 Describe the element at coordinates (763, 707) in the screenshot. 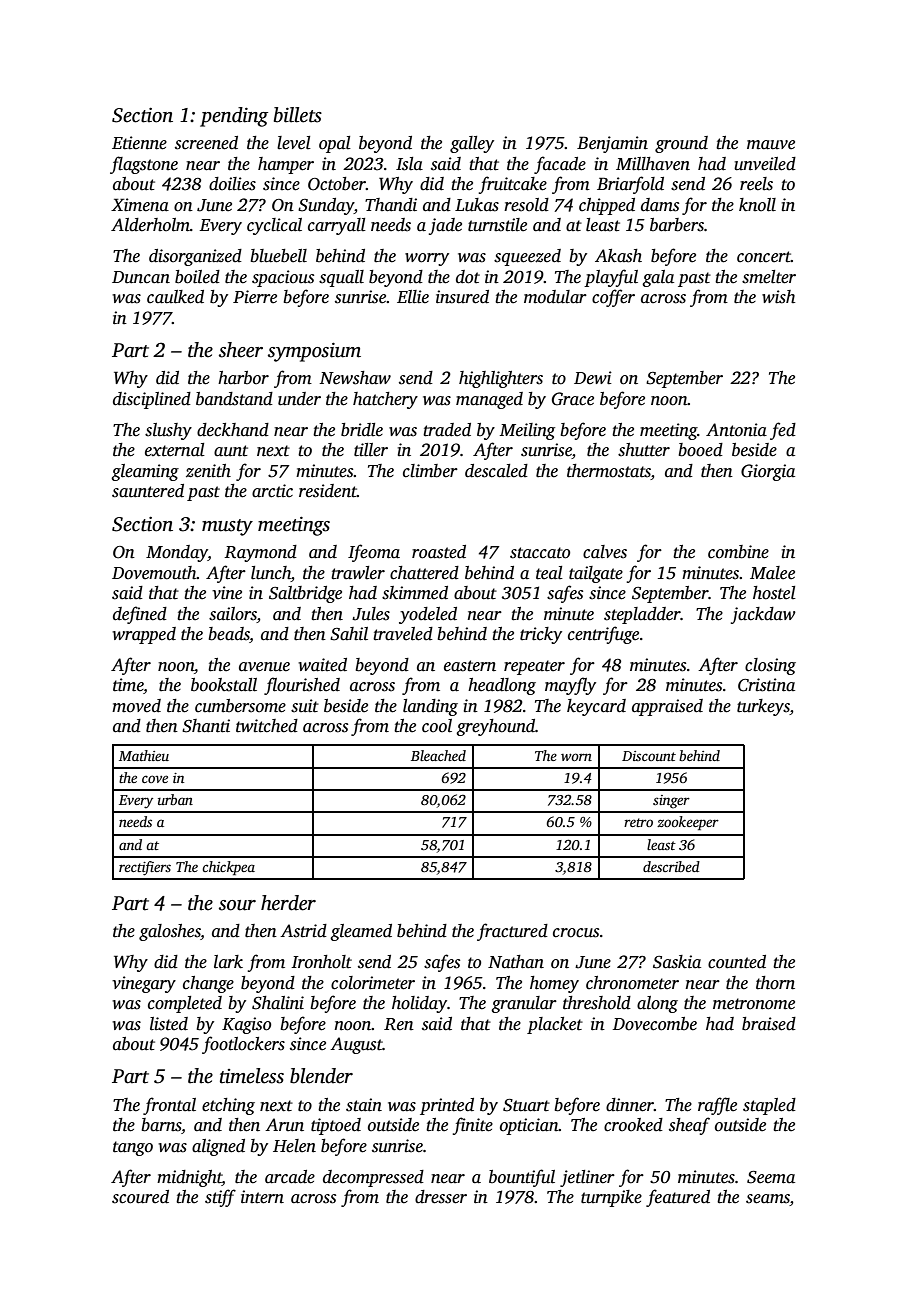

I see `turkeys` at that location.
